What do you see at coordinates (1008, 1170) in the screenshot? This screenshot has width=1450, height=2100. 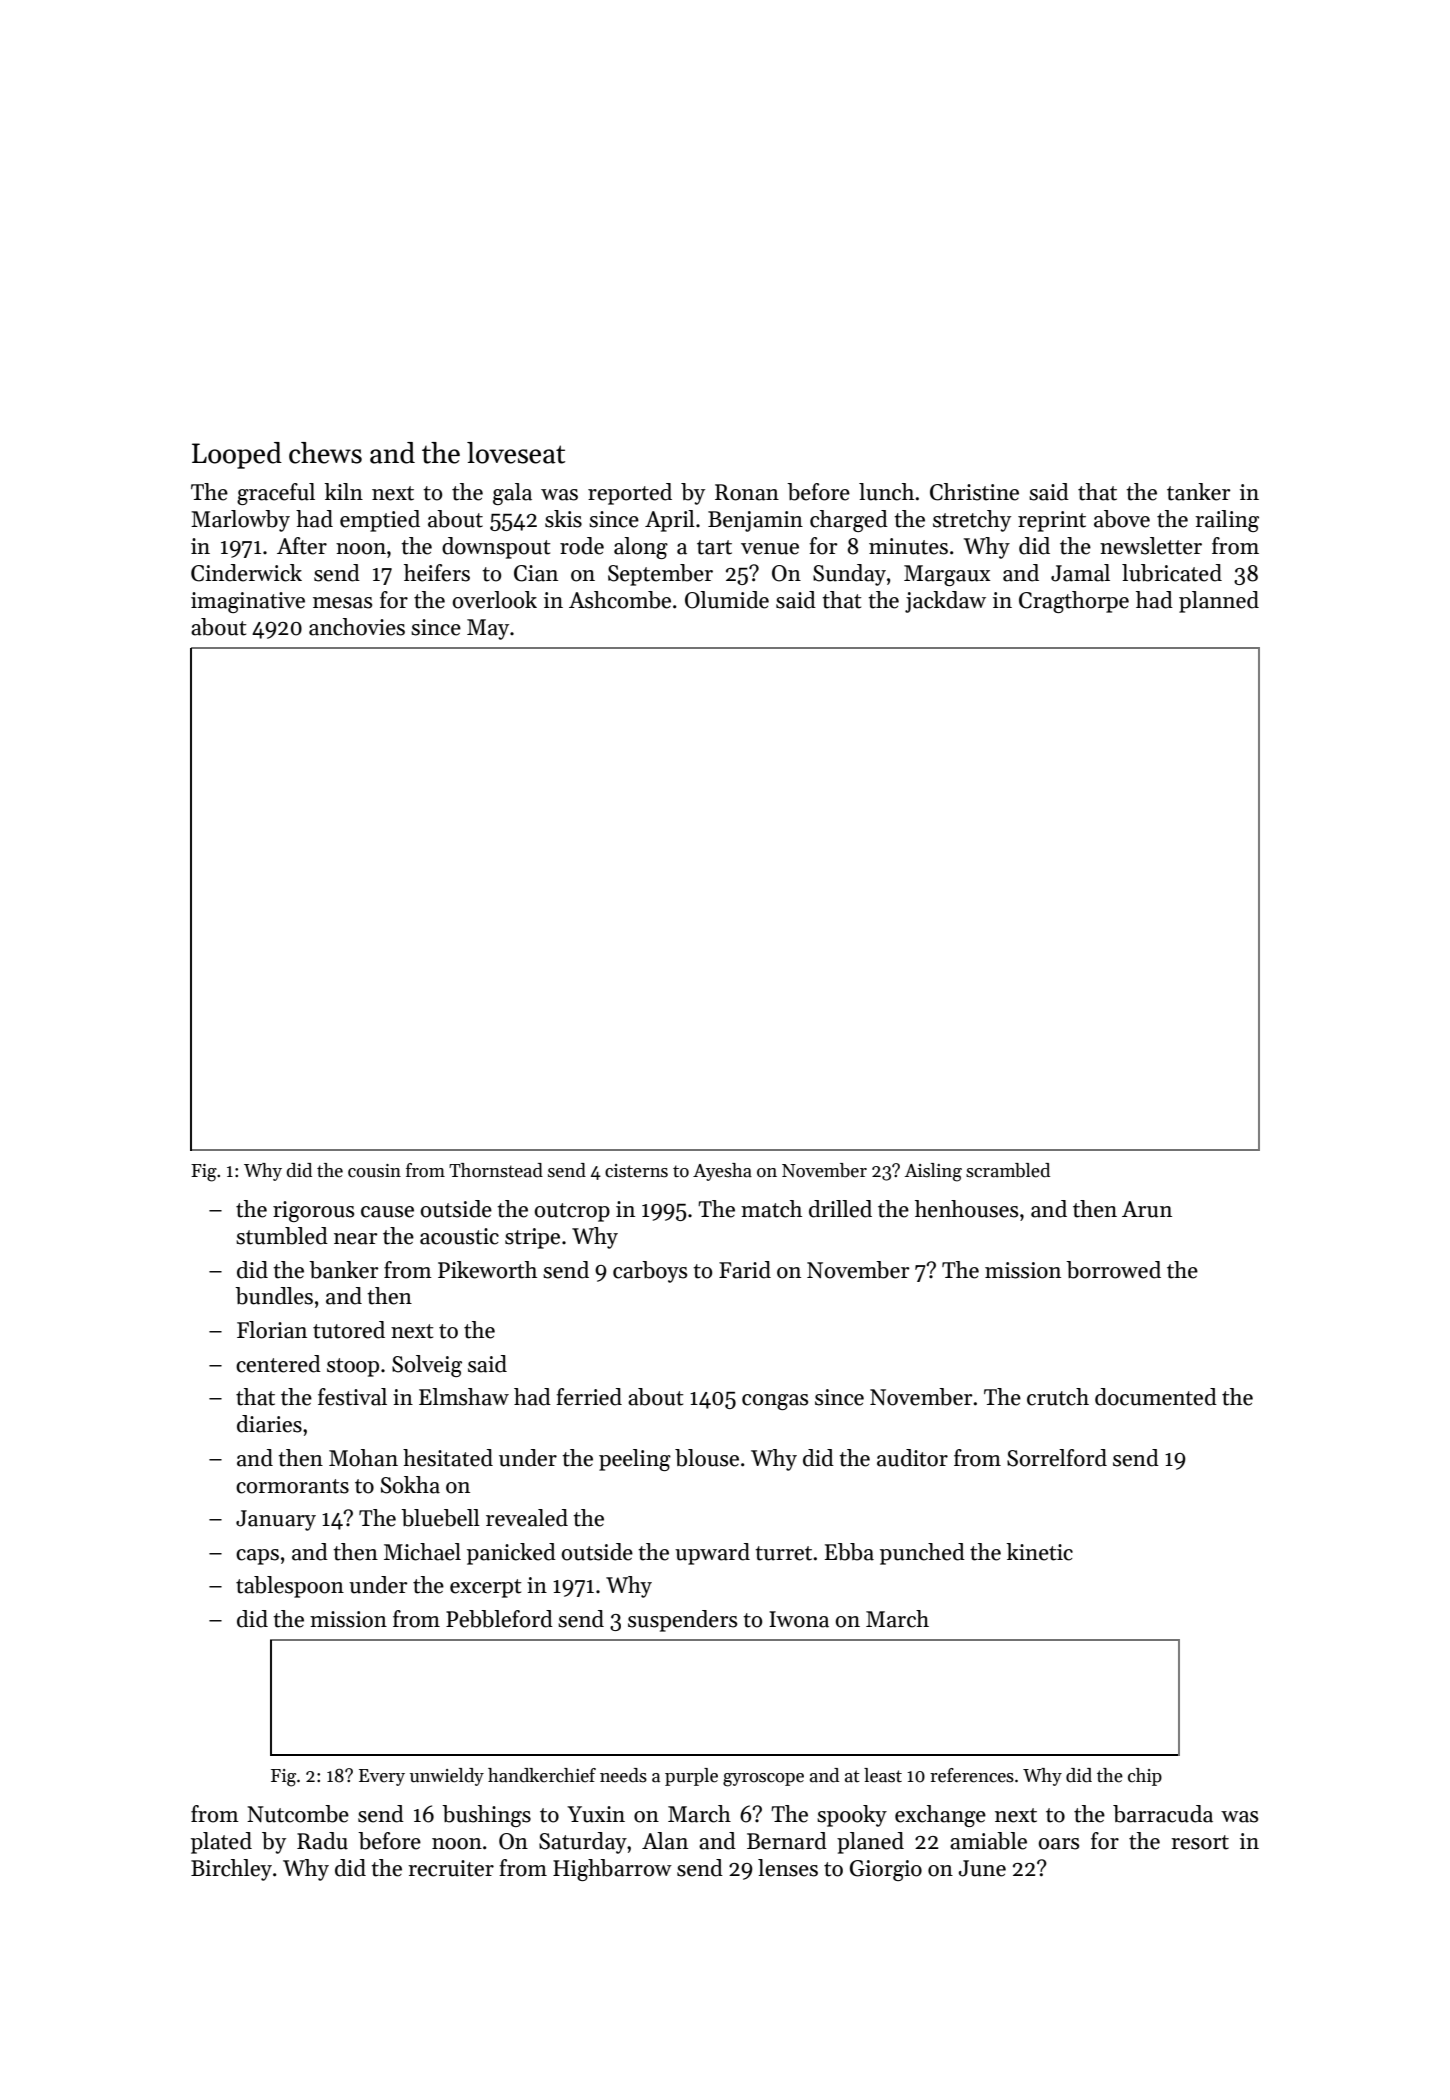 I see `scrambled` at bounding box center [1008, 1170].
